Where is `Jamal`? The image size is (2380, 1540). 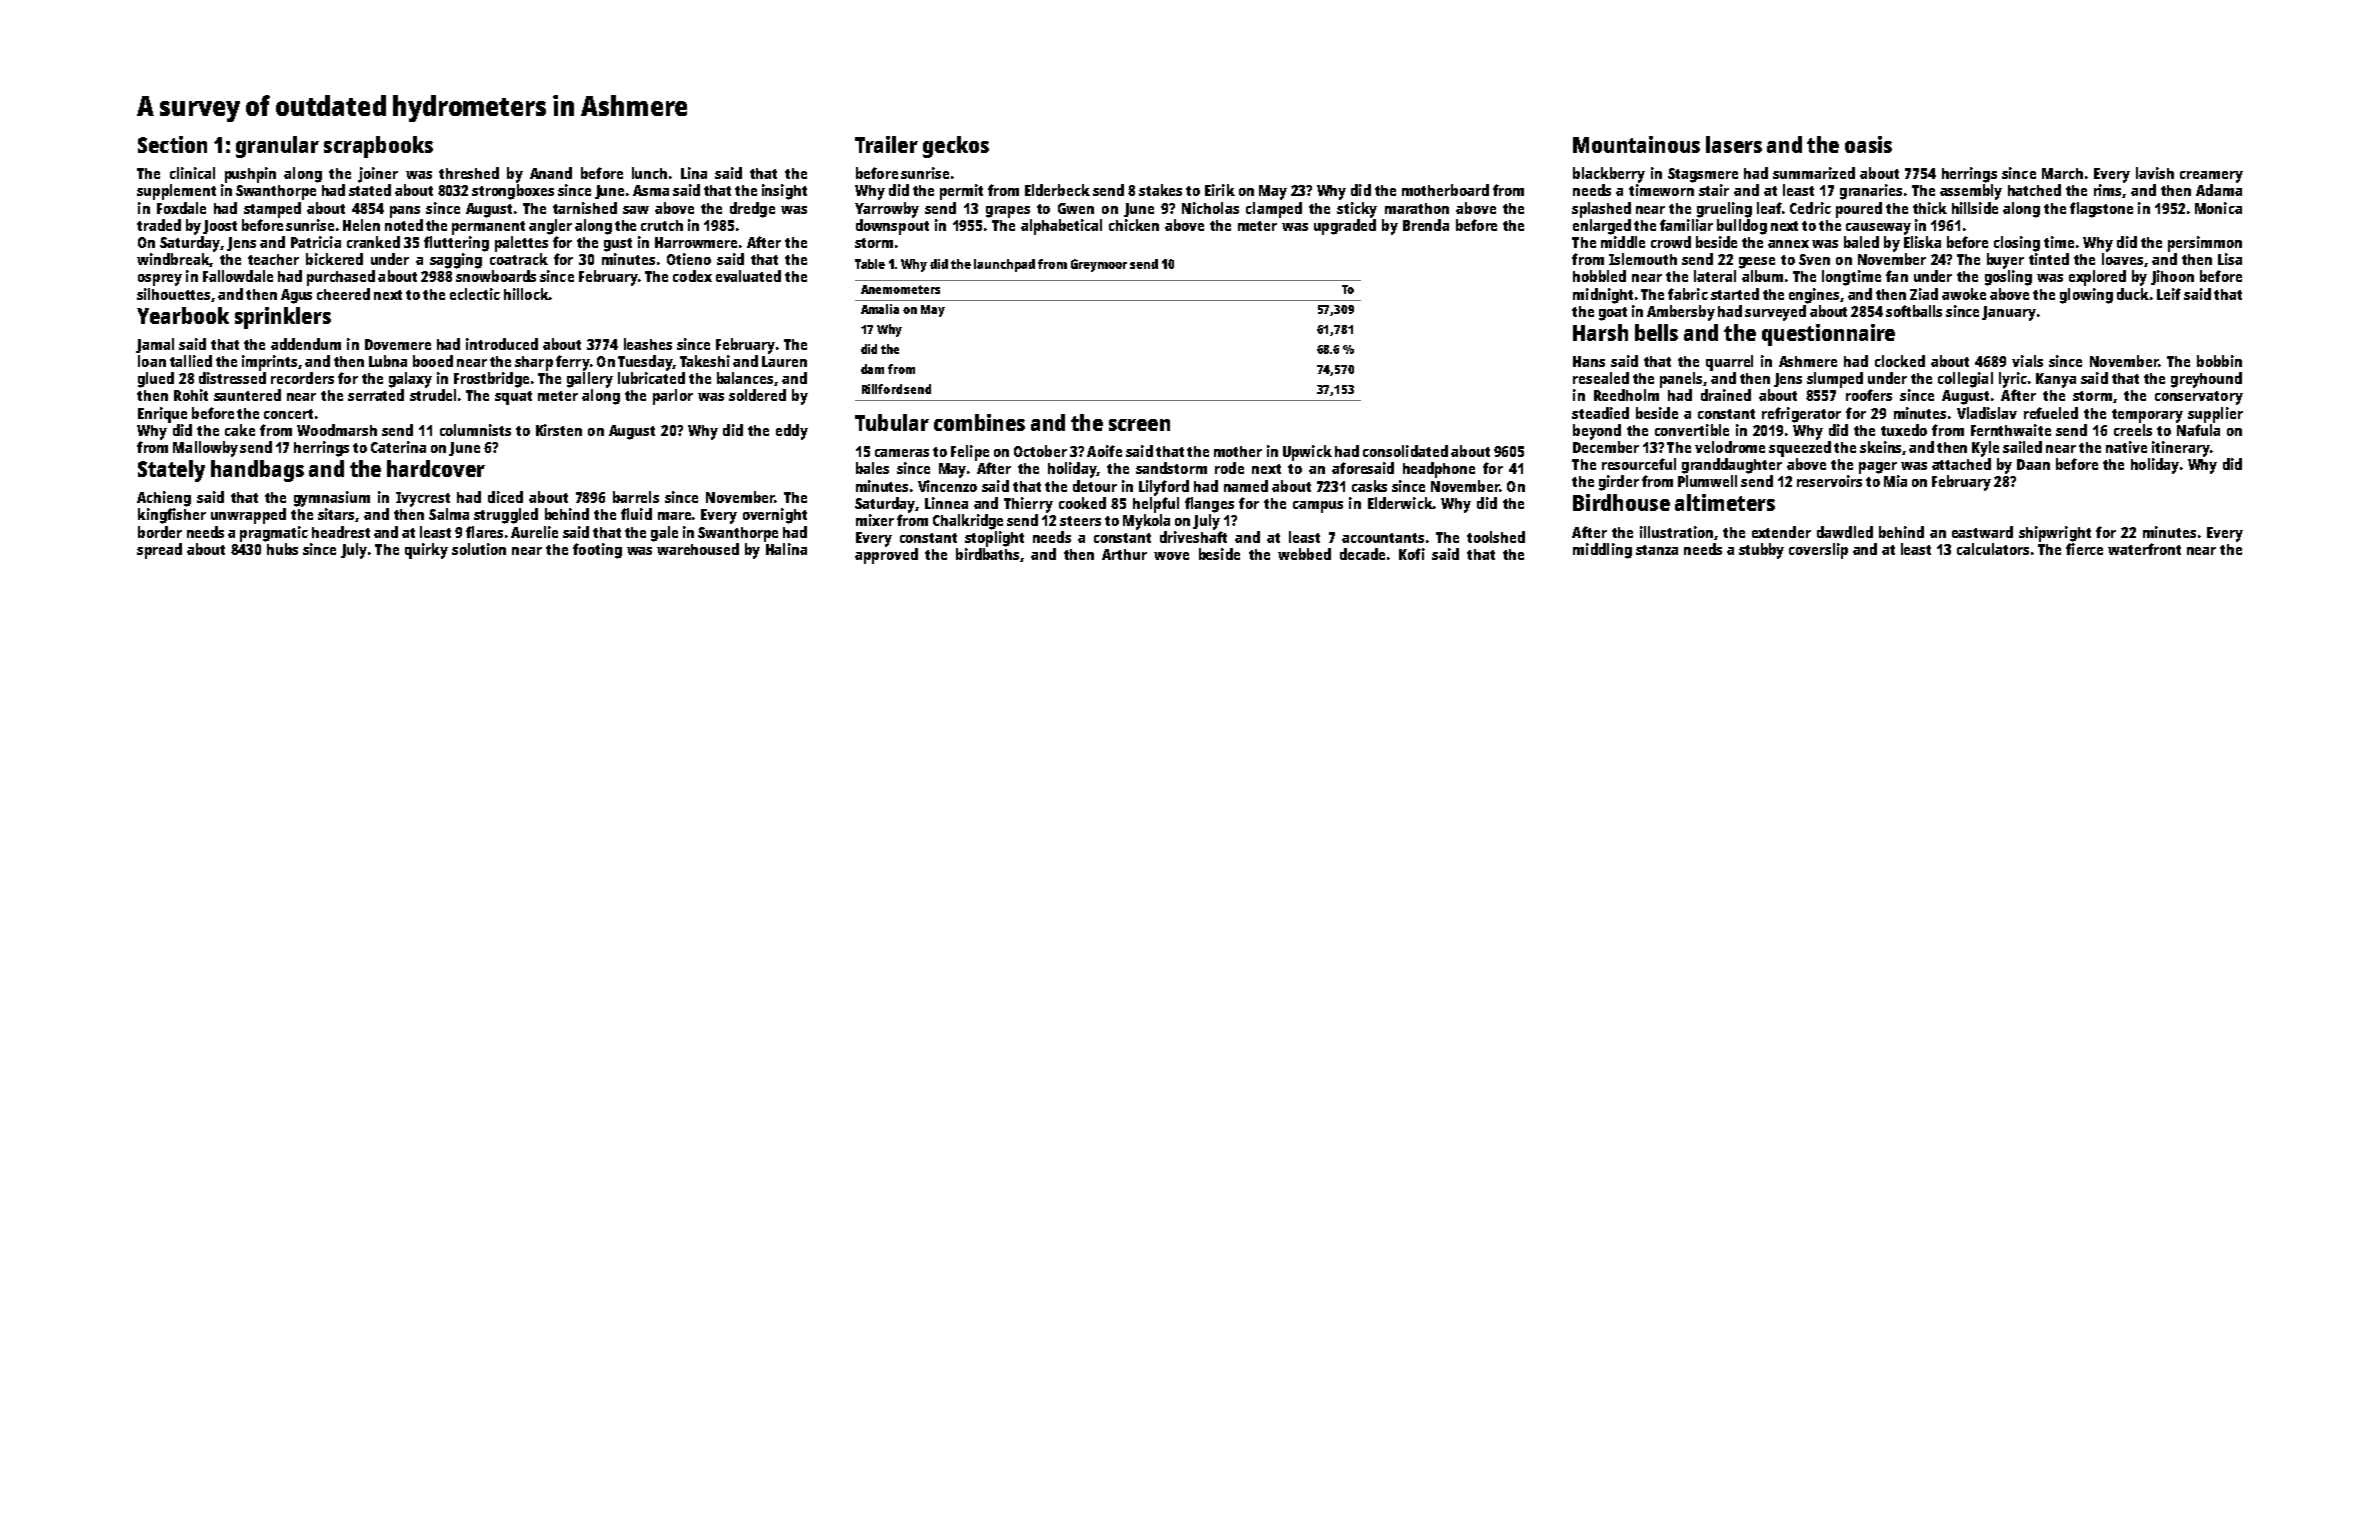 Jamal is located at coordinates (155, 345).
